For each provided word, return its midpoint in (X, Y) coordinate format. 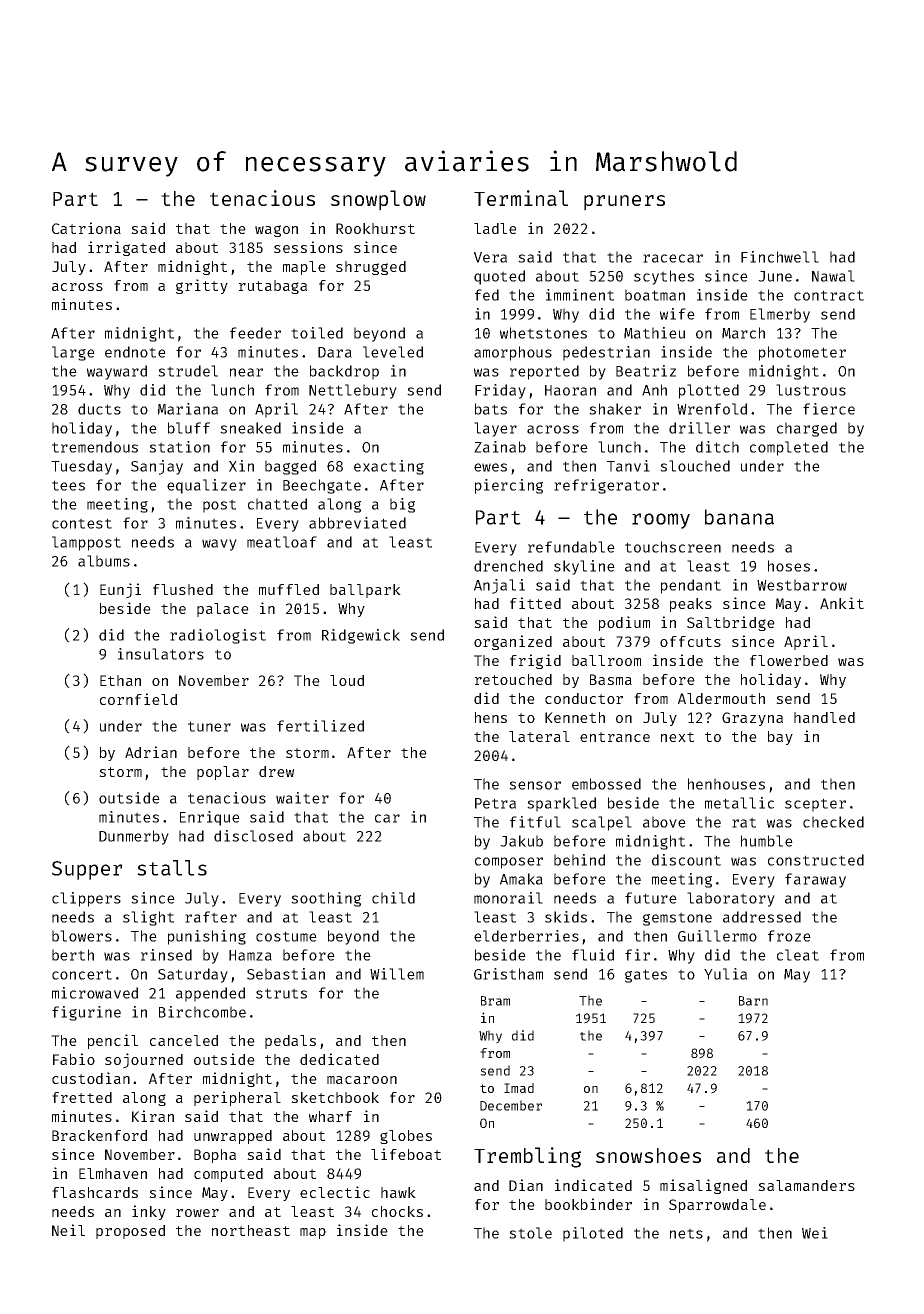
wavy (219, 545)
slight (148, 918)
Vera (490, 257)
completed (789, 448)
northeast (251, 1230)
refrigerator (606, 486)
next (677, 737)
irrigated (126, 248)
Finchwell (780, 257)
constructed (816, 860)
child (393, 898)
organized (513, 642)
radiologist (218, 636)
